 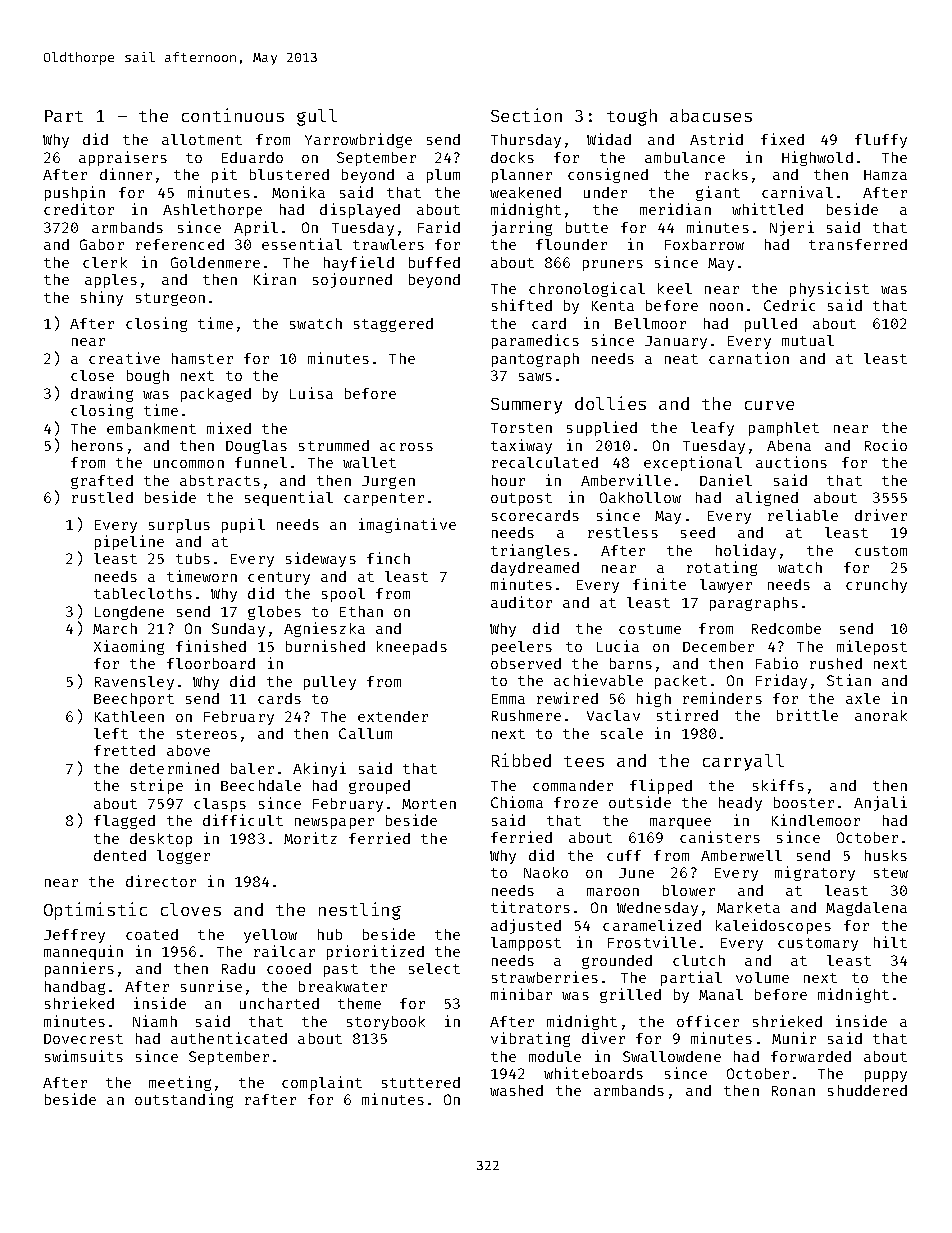 I want to click on Yarrowbridge, so click(x=358, y=140).
